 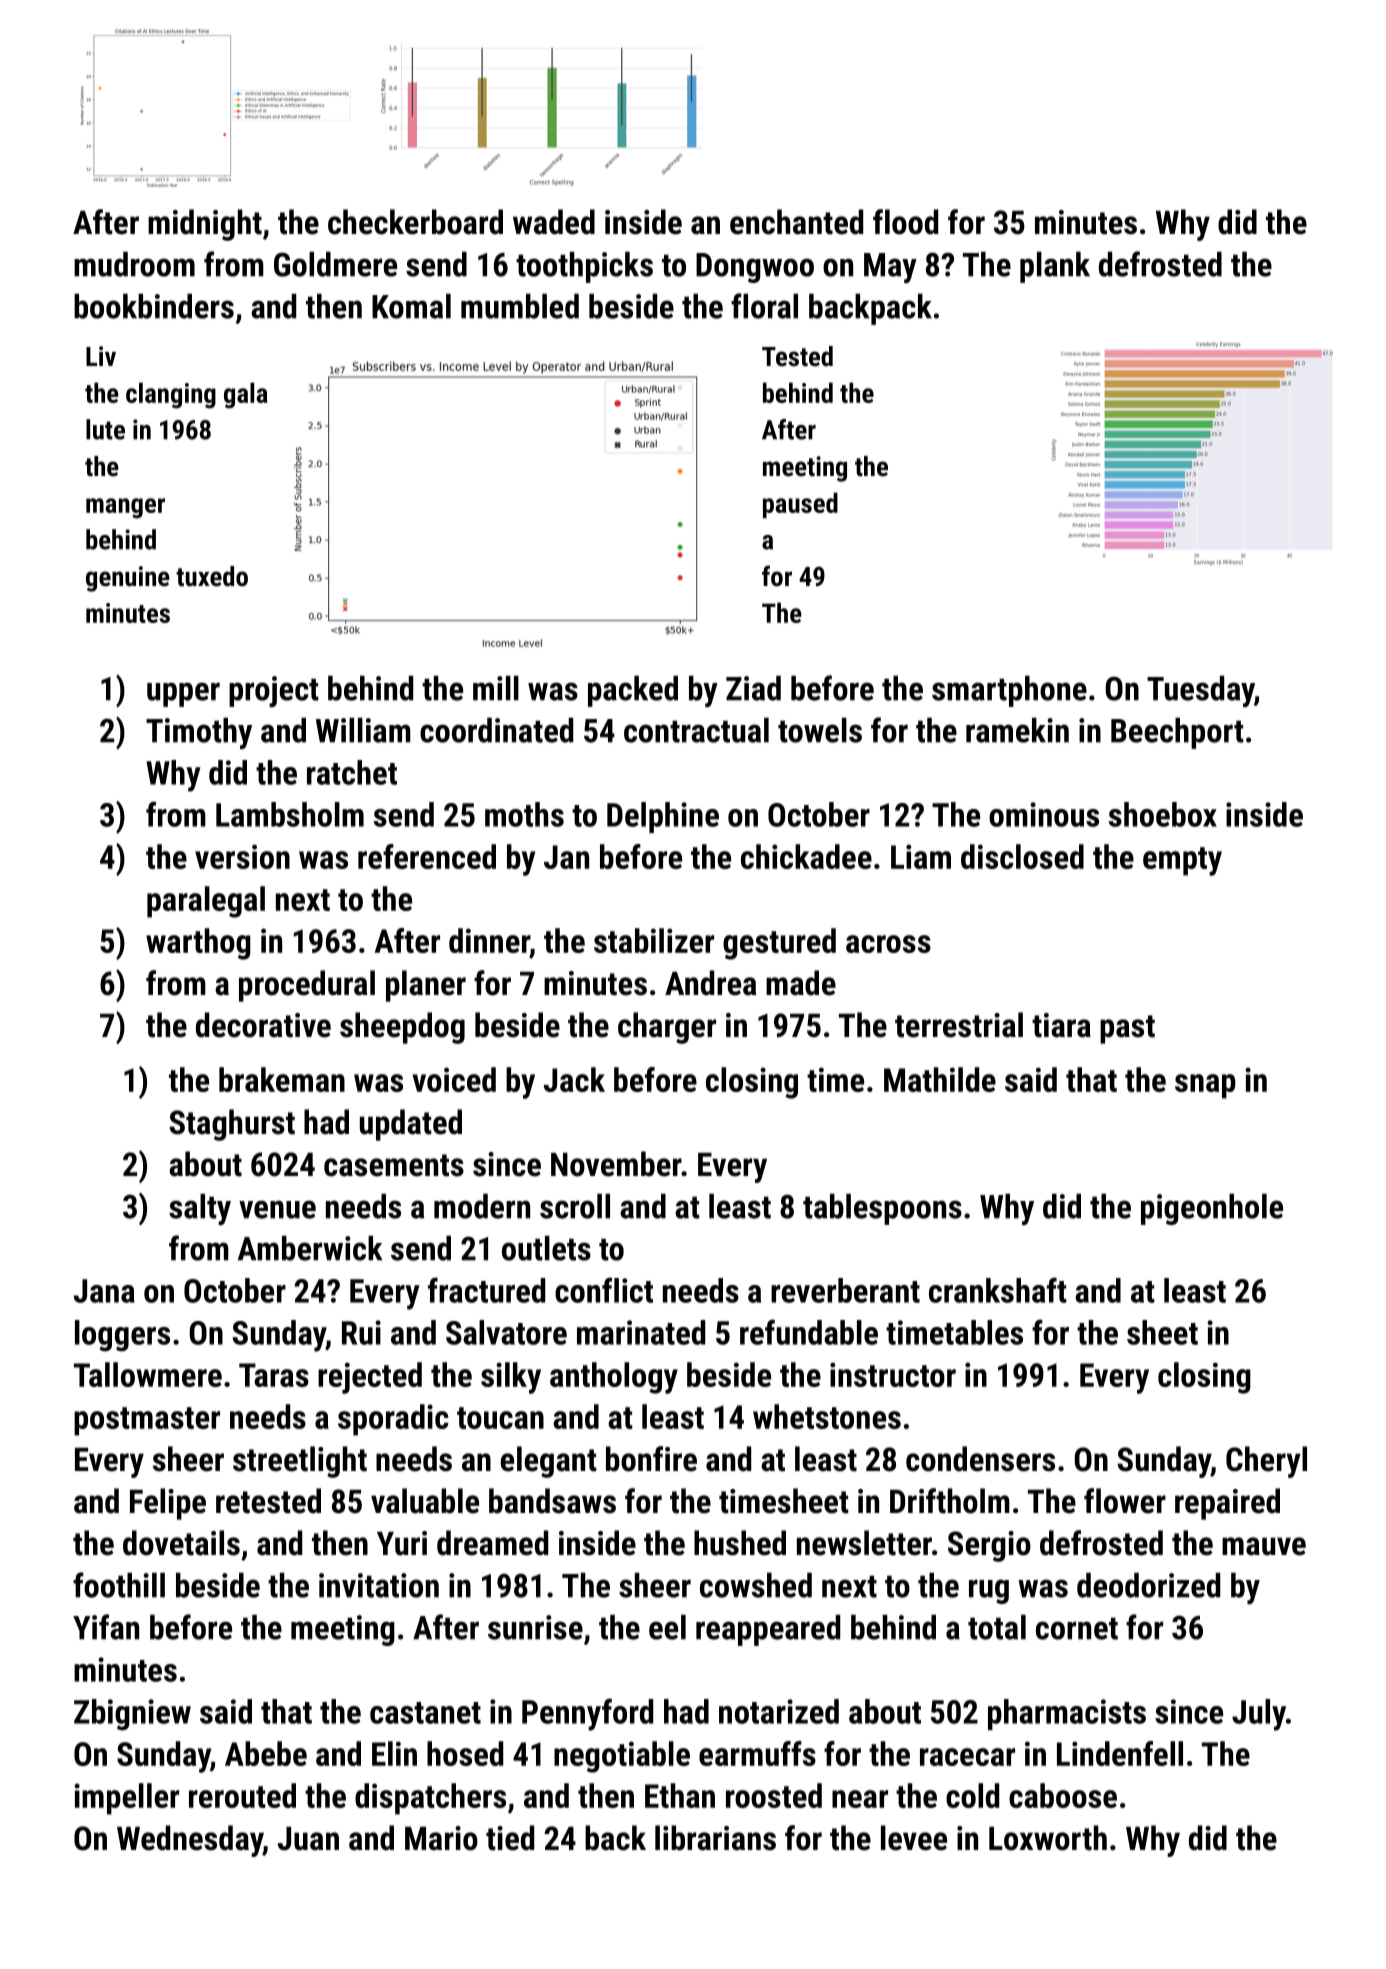 I want to click on reverberant, so click(x=845, y=1290).
